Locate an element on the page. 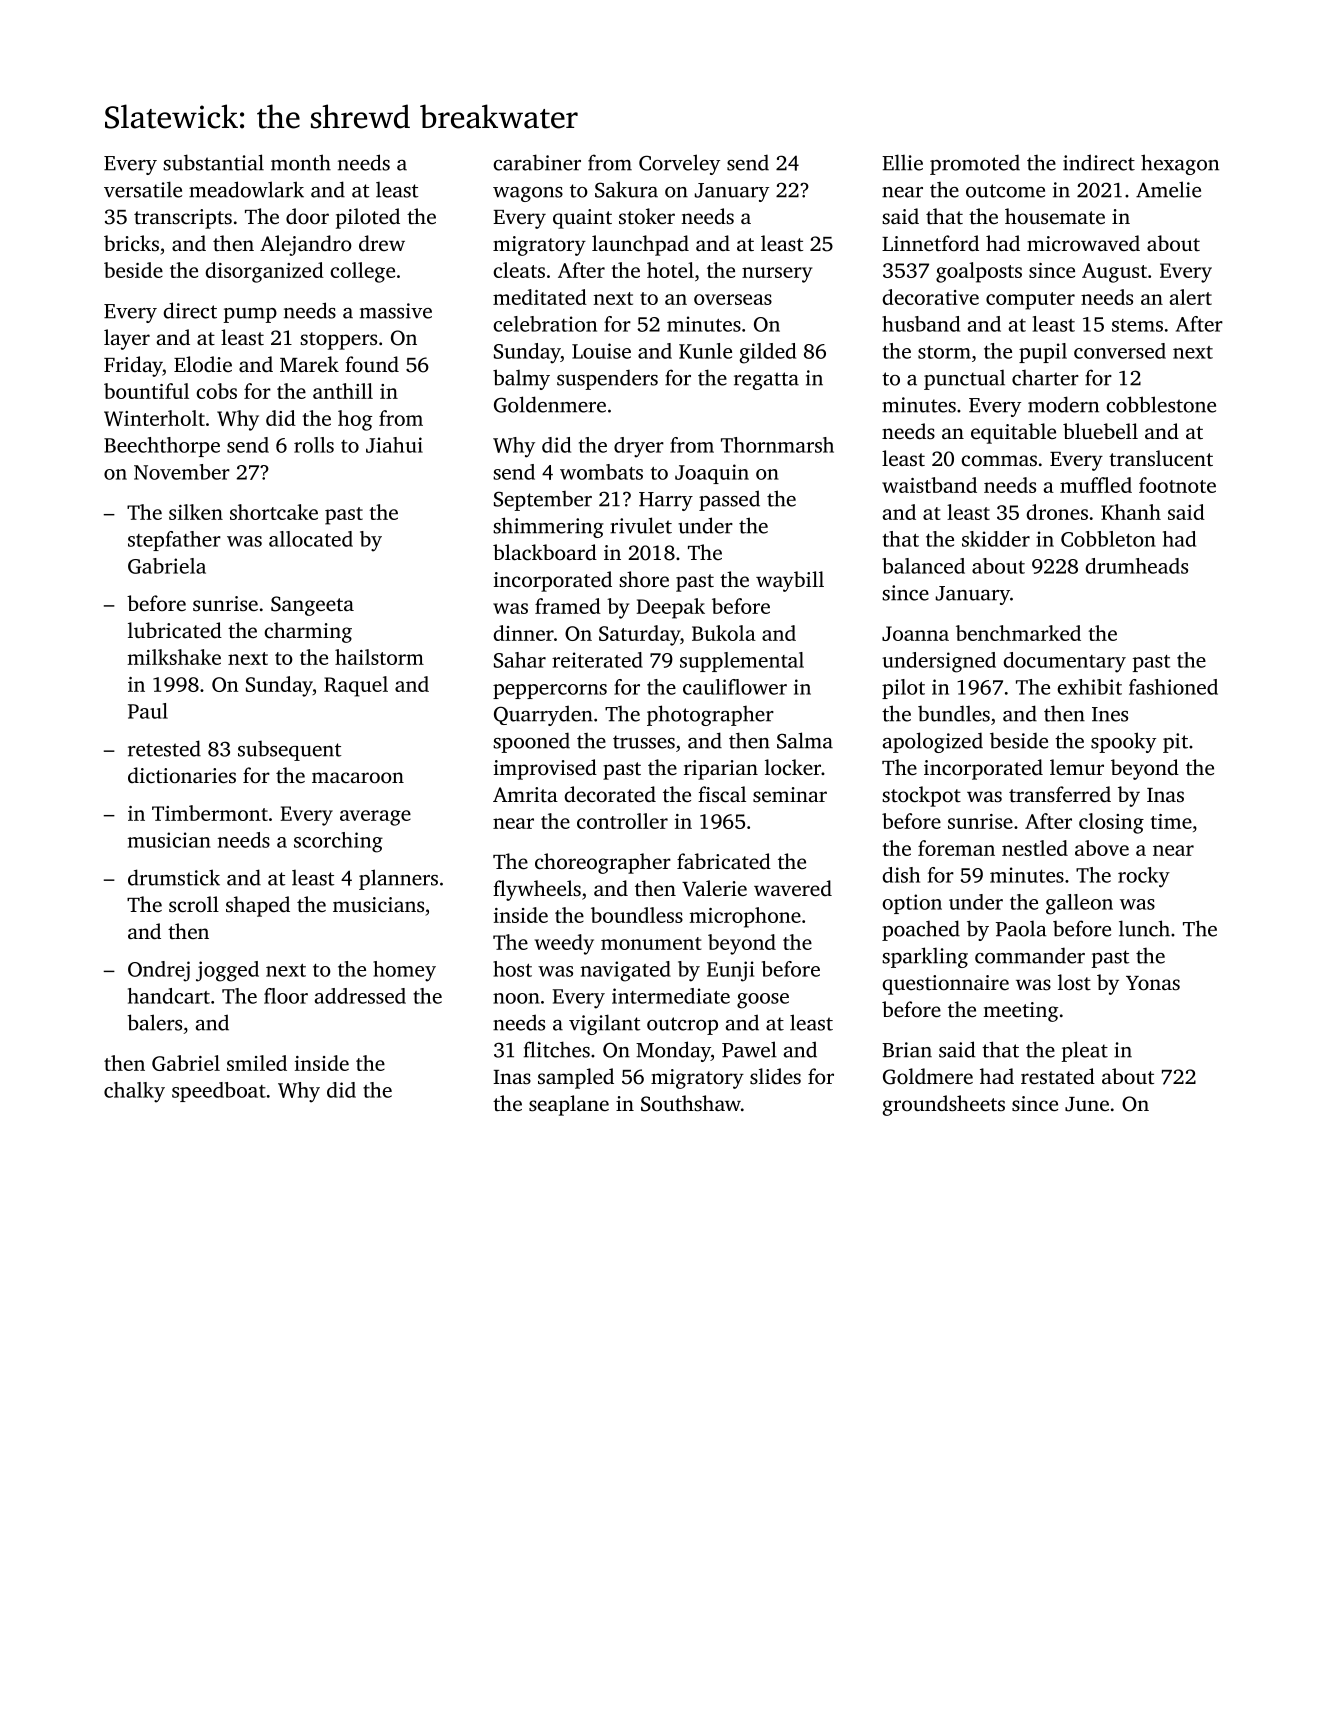  supplemental is located at coordinates (742, 662).
